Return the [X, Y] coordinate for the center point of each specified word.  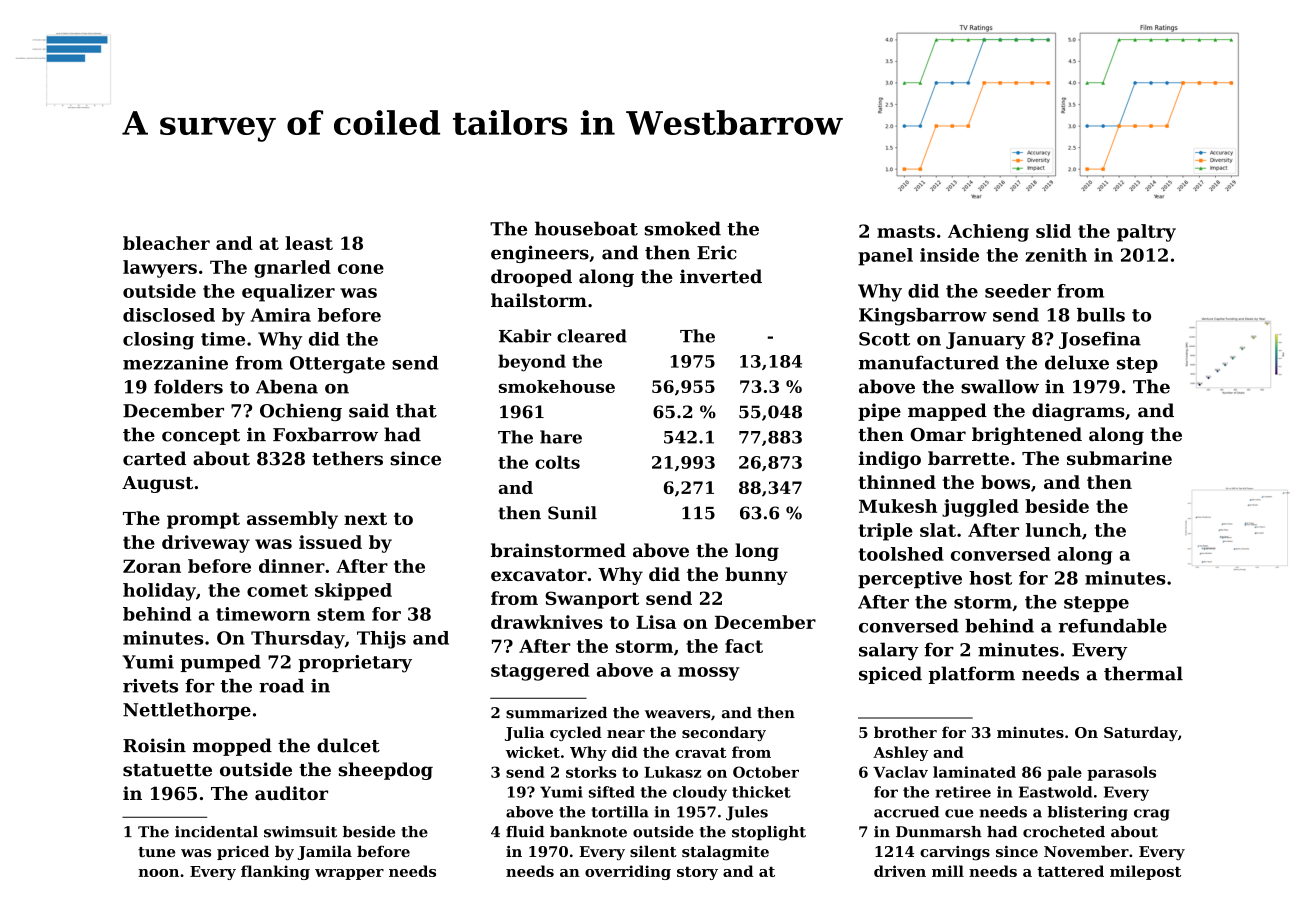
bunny [756, 576]
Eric [717, 252]
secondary [724, 733]
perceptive [910, 579]
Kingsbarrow [923, 317]
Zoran [152, 566]
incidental [216, 832]
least [309, 243]
